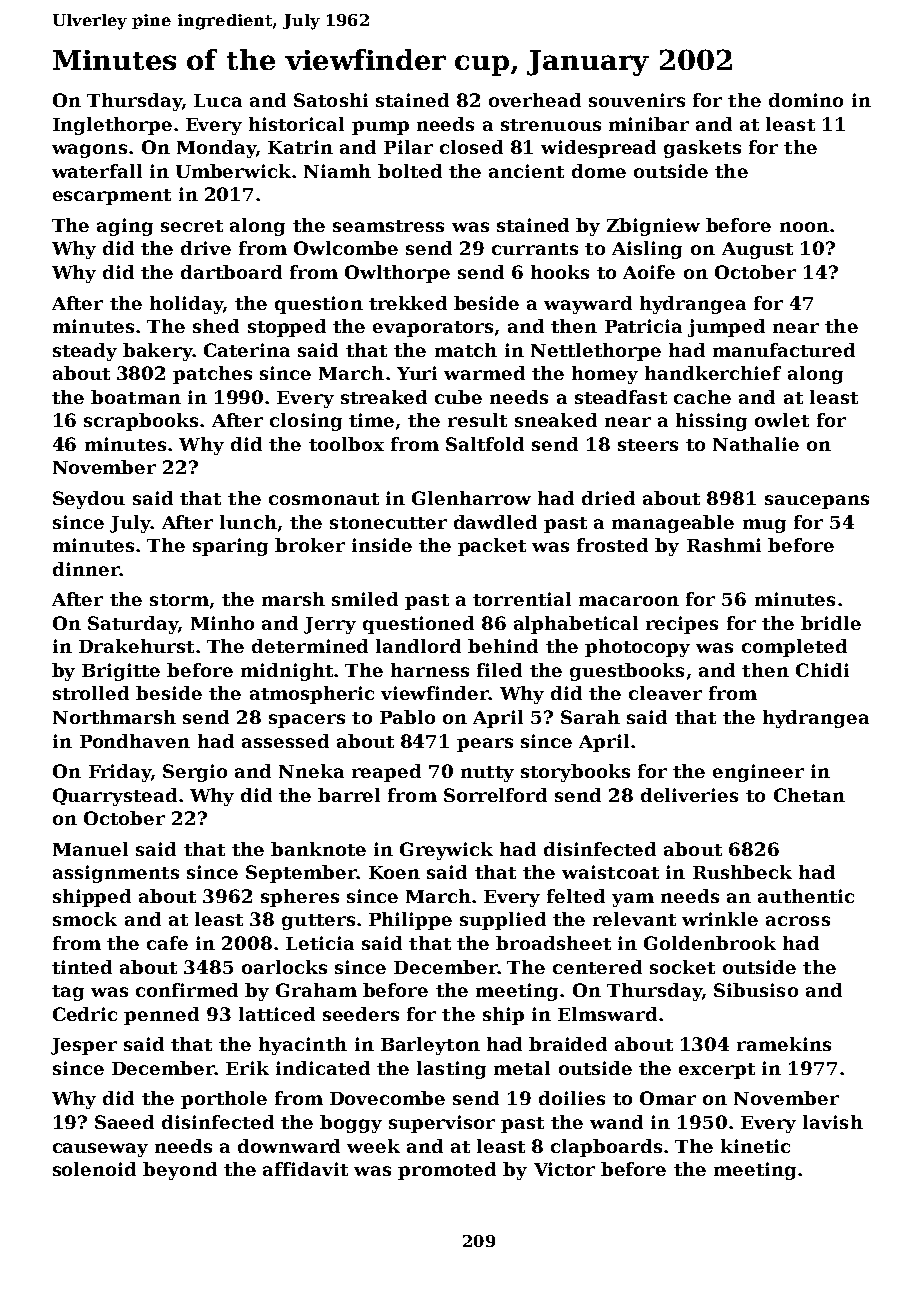 The image size is (924, 1308). I want to click on Greywick, so click(446, 851).
